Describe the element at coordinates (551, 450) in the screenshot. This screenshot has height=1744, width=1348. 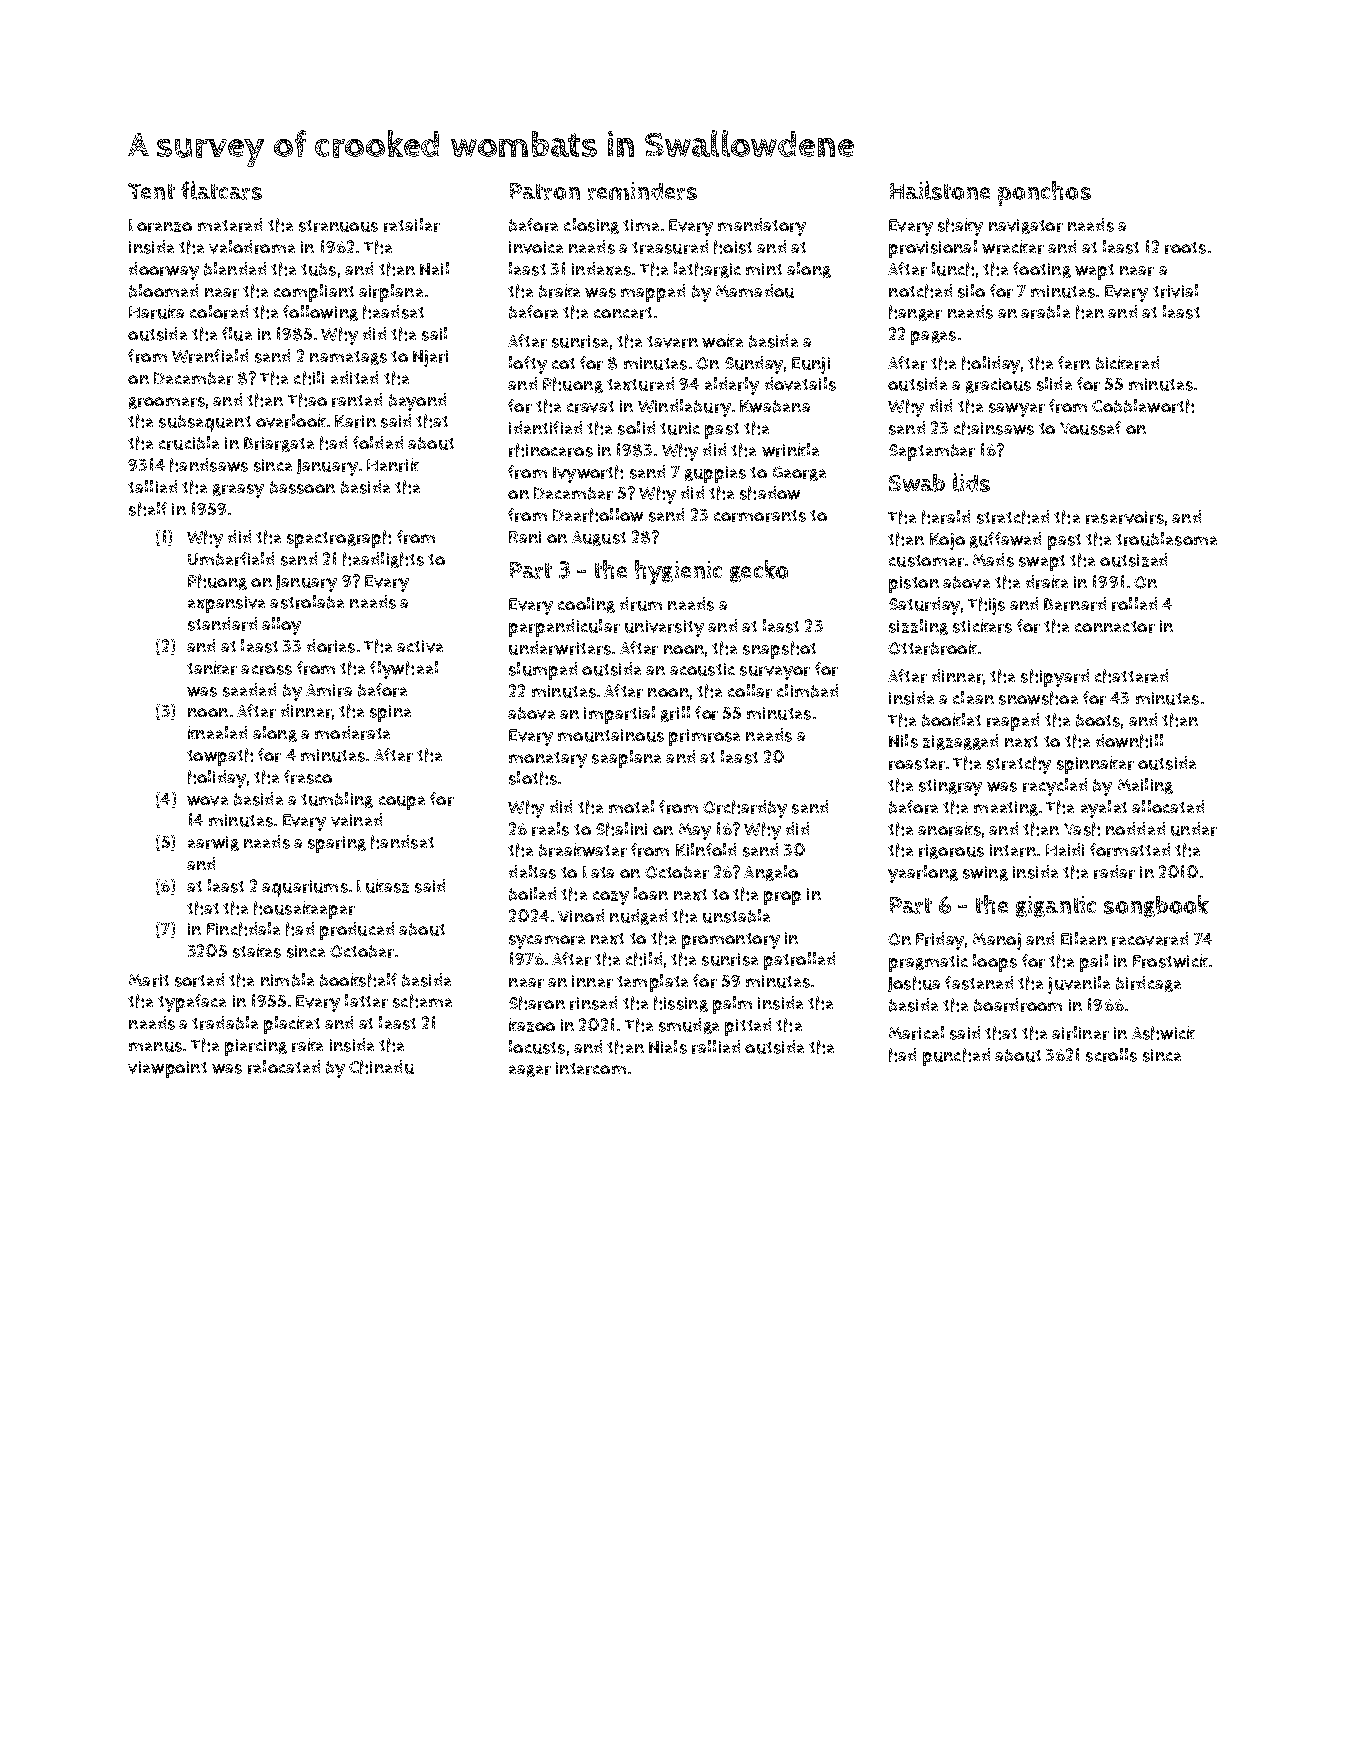
I see `rhinoceros` at that location.
